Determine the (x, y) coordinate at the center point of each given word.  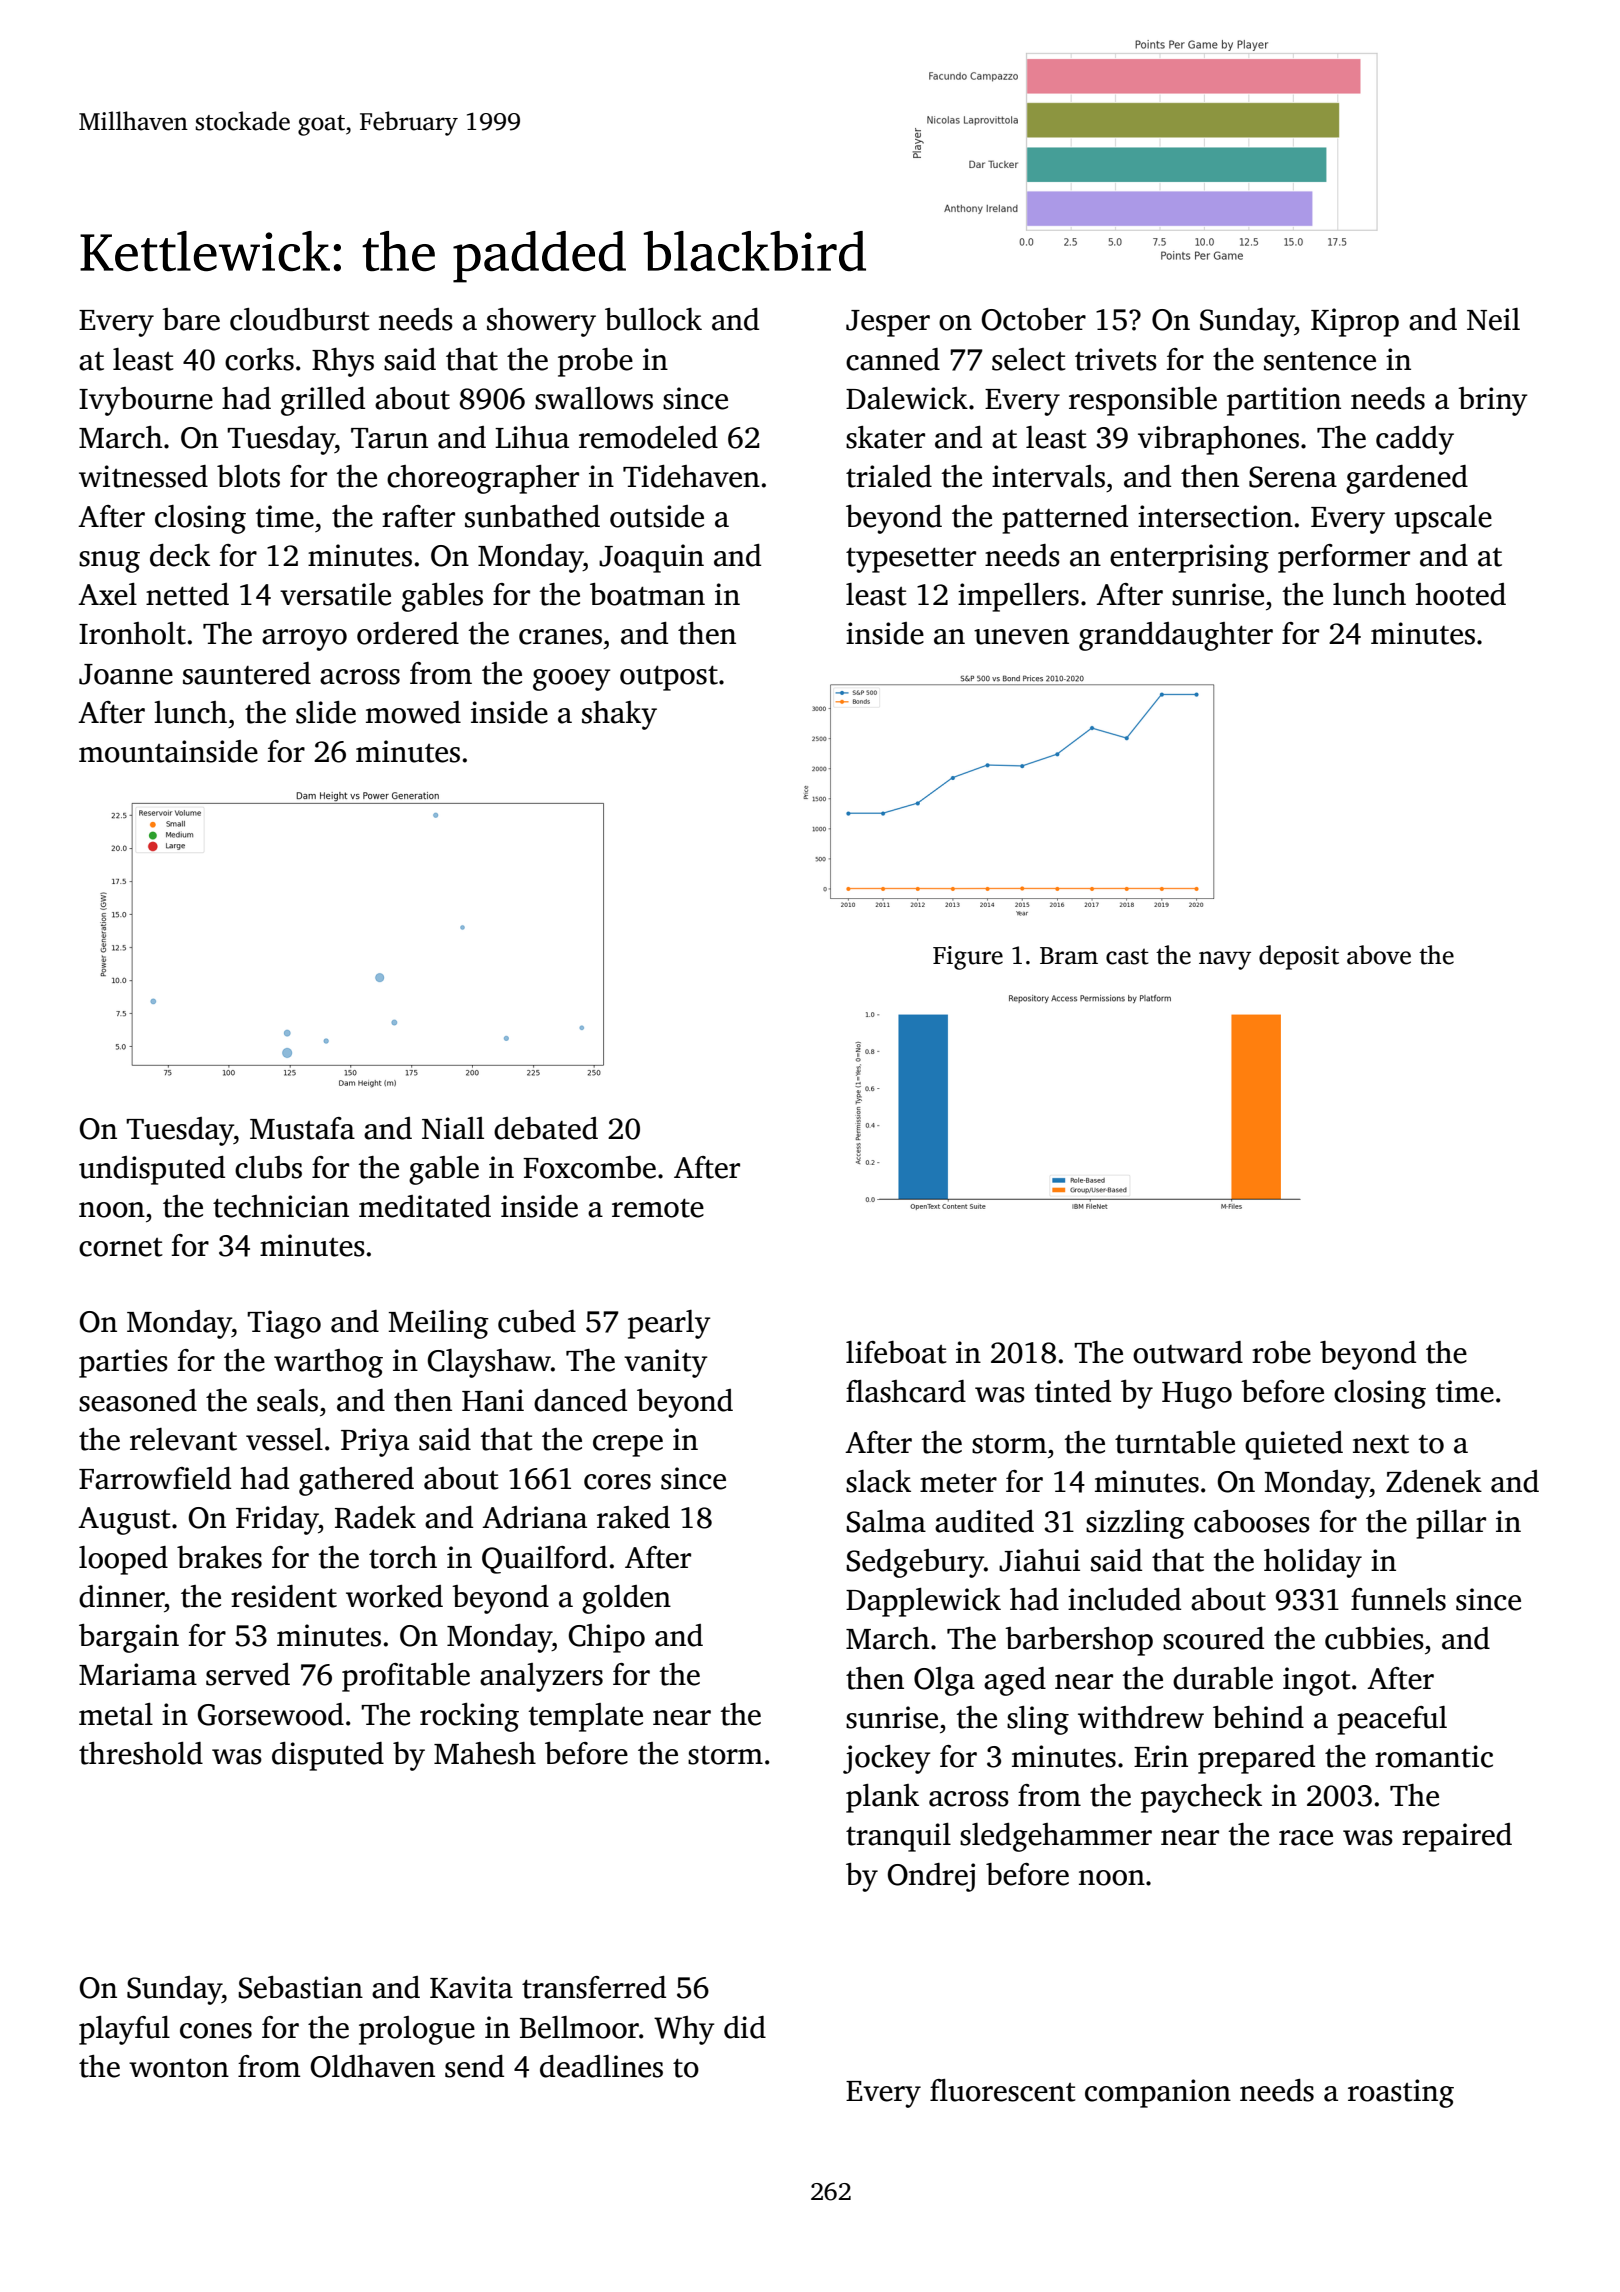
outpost (669, 678)
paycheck (1201, 1798)
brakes (219, 1557)
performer (1344, 558)
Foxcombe (589, 1167)
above (1379, 955)
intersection (1215, 516)
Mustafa (302, 1128)
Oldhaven (372, 2066)
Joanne (126, 674)
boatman (647, 594)
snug (109, 562)
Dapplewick (923, 1602)
